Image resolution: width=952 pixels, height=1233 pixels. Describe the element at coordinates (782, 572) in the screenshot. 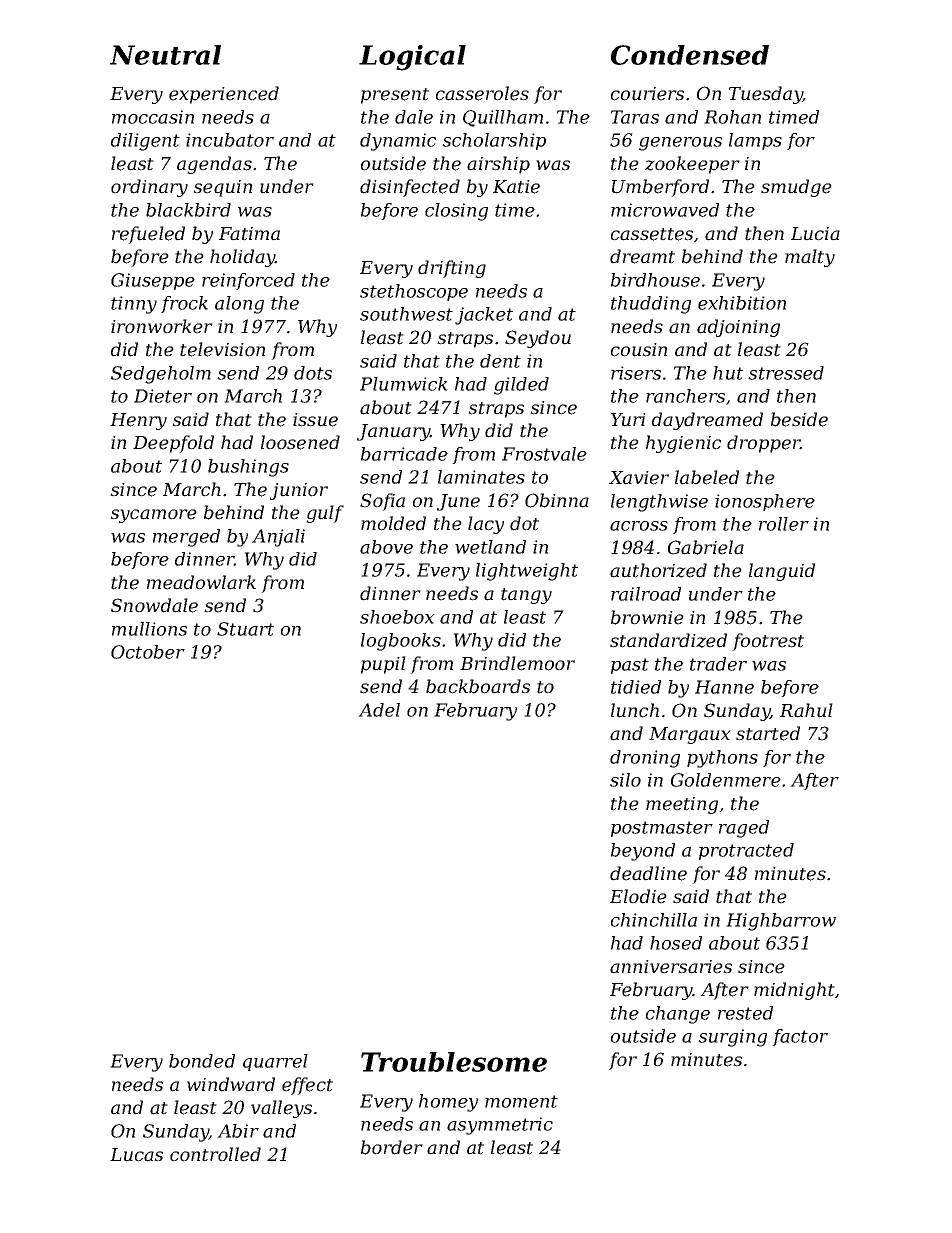

I see `languid` at that location.
